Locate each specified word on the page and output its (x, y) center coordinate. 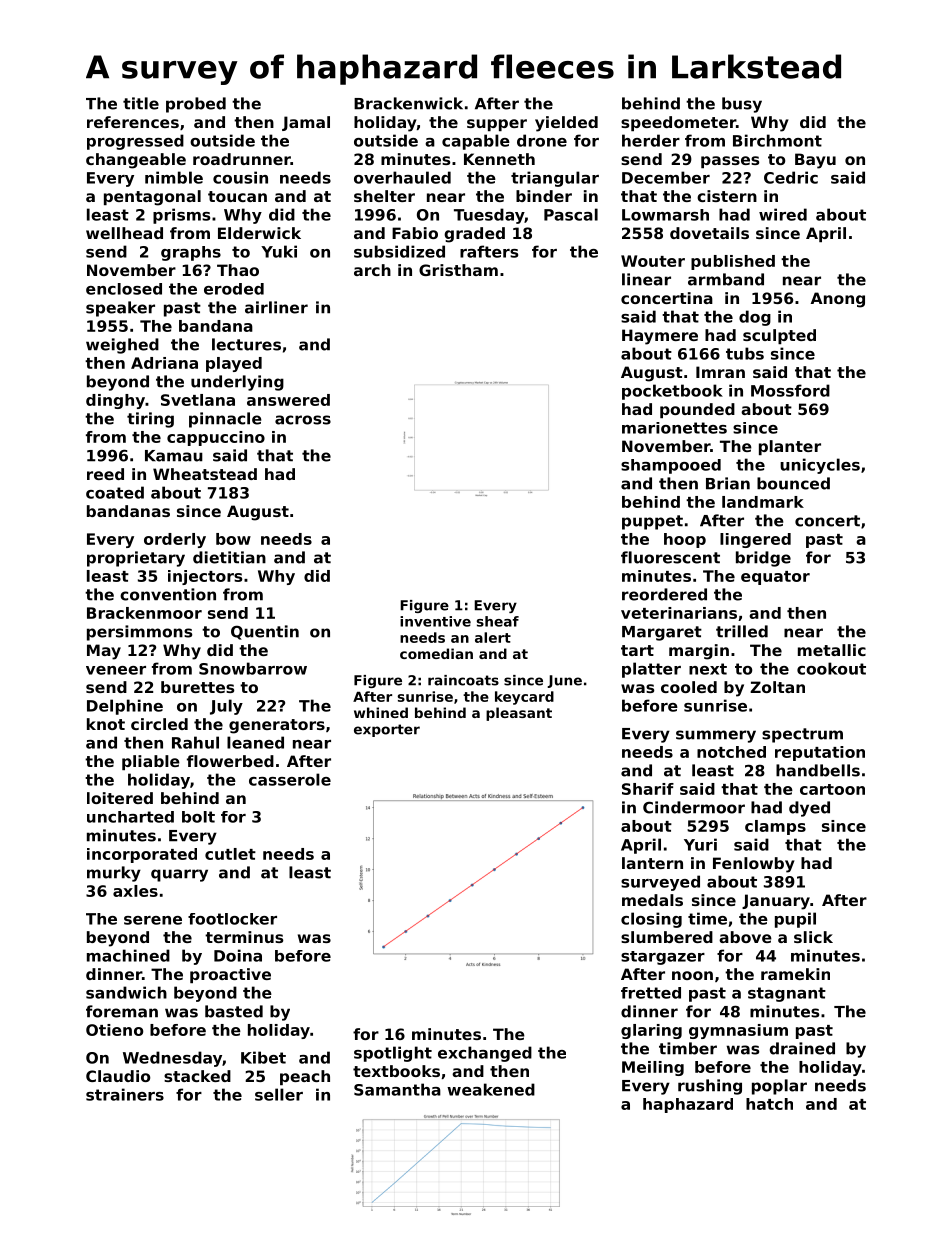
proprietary (136, 559)
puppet (652, 522)
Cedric (791, 177)
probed (196, 105)
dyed (809, 809)
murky (114, 874)
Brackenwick (408, 103)
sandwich (126, 992)
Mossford (790, 390)
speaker (120, 309)
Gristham (458, 270)
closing (651, 920)
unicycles (820, 466)
